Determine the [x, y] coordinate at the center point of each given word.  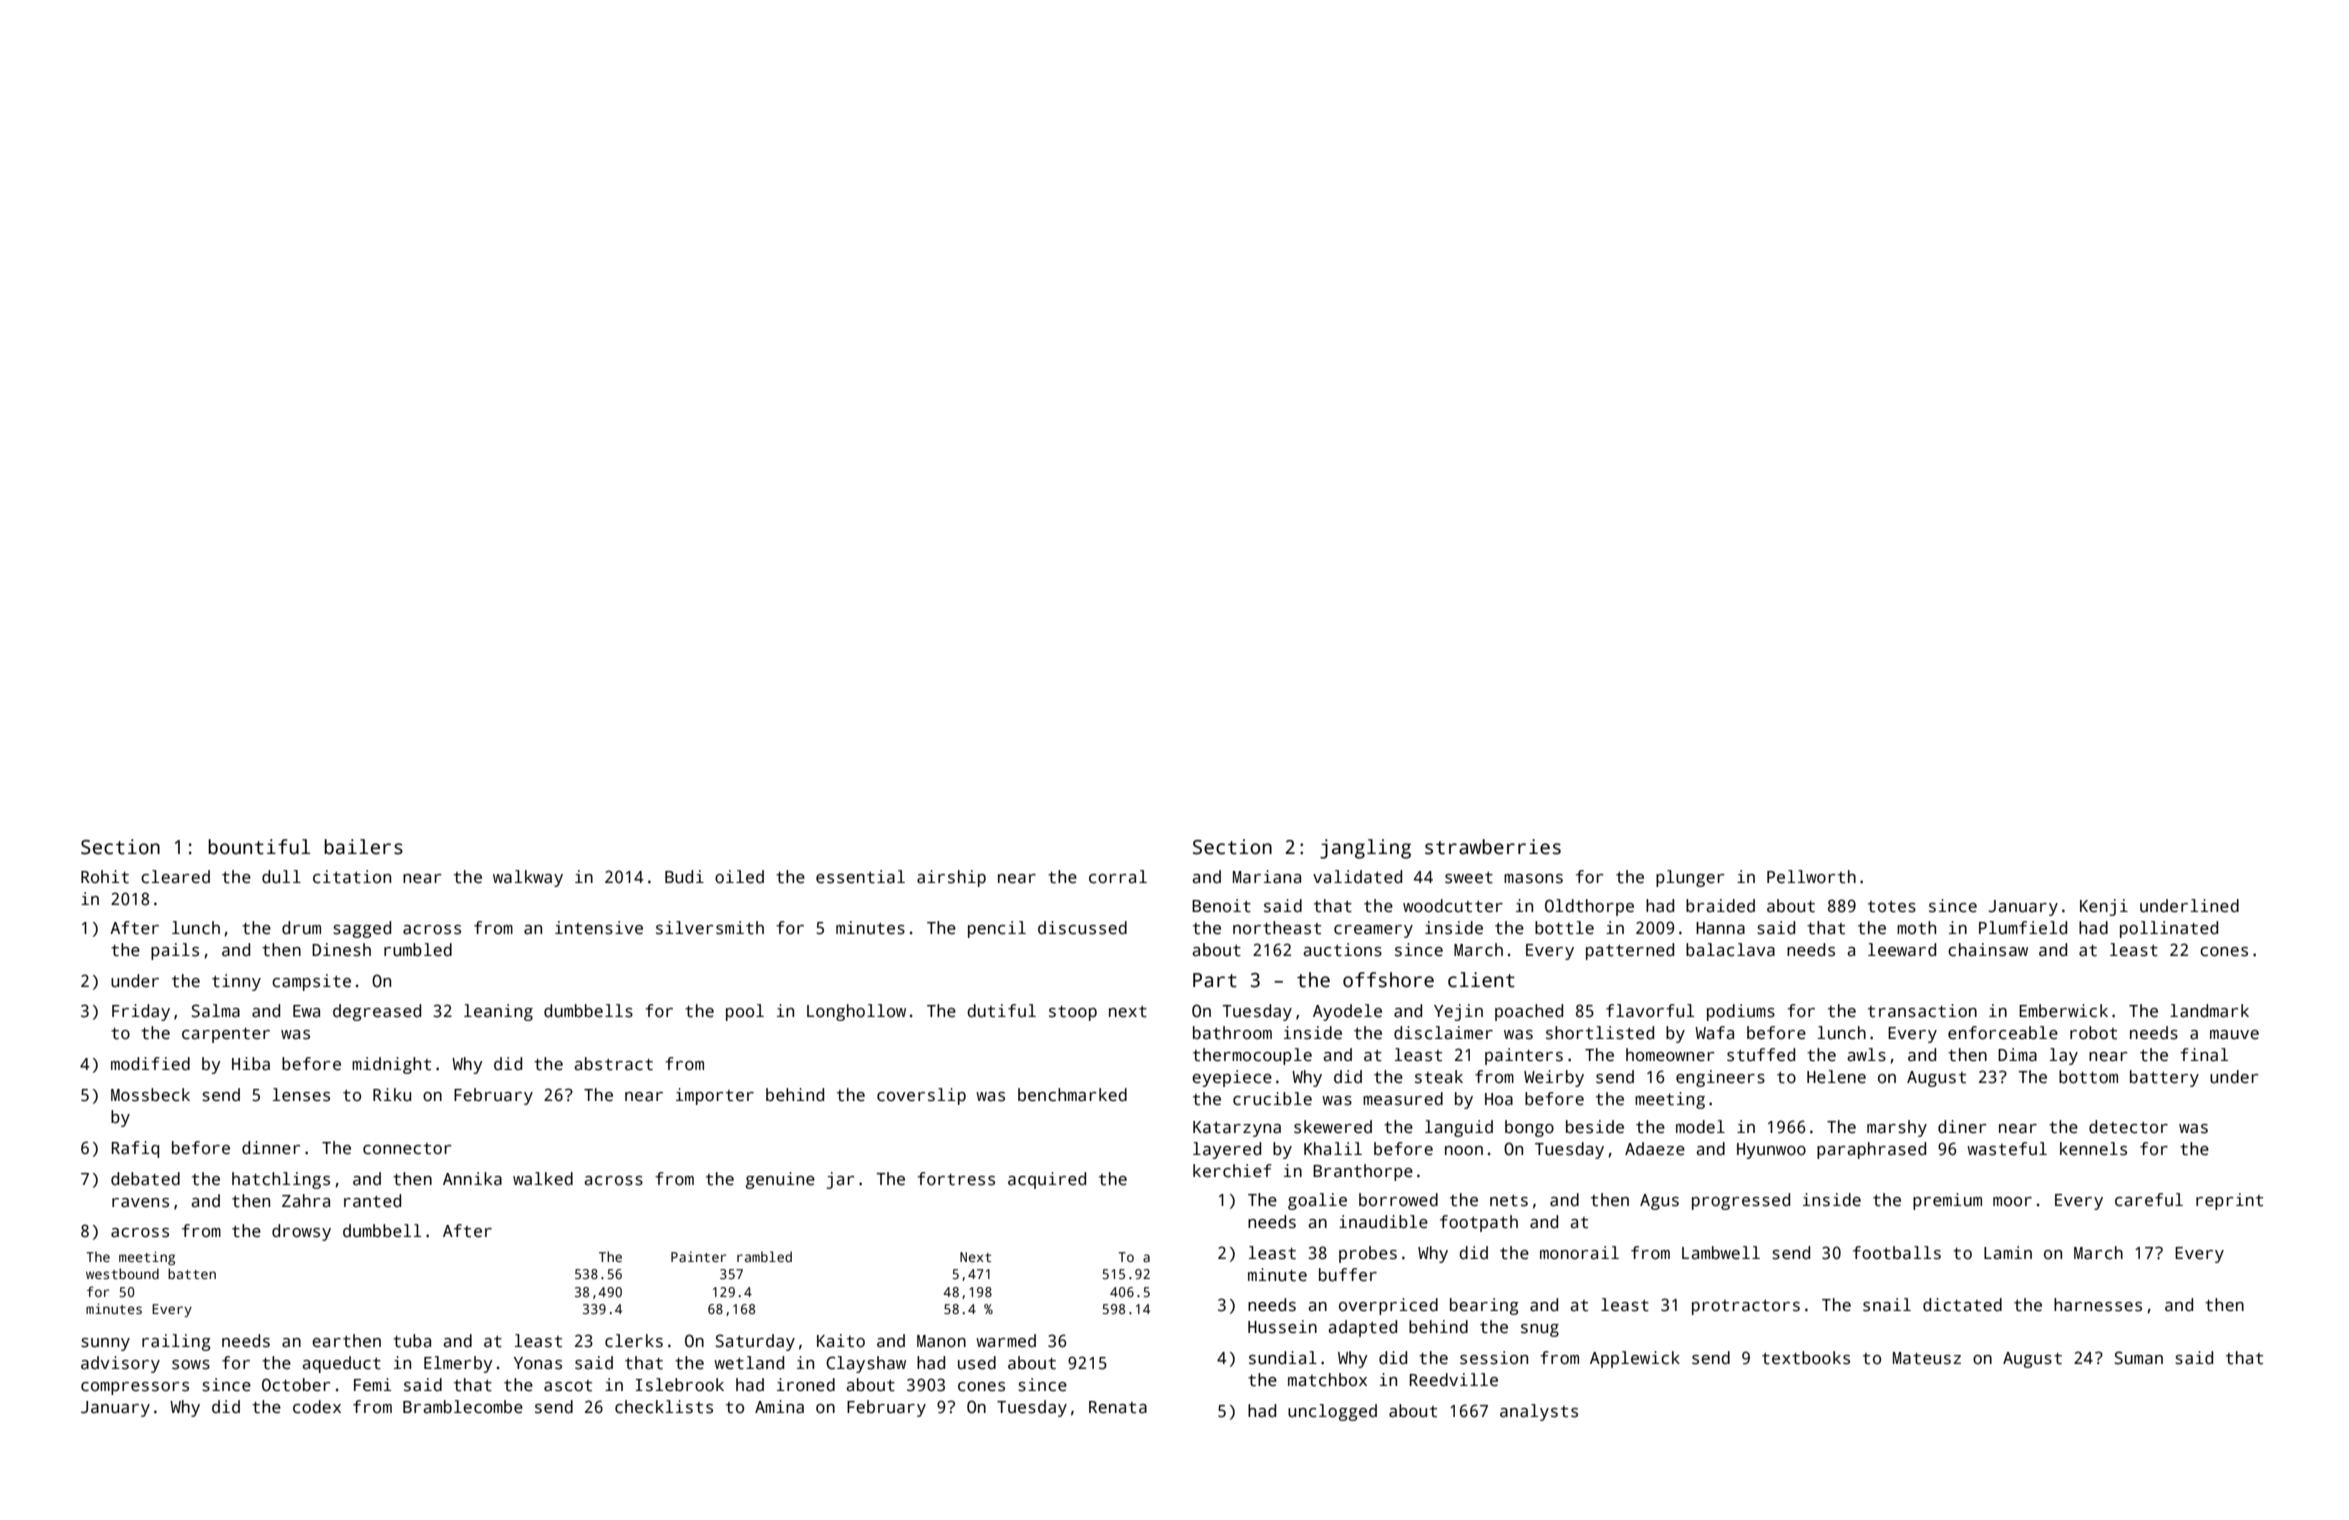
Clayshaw [866, 1364]
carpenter [226, 1035]
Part [1215, 980]
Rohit [105, 877]
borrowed [1398, 1200]
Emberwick [2063, 1011]
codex [317, 1407]
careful [2149, 1200]
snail [1887, 1305]
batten [192, 1273]
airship [951, 878]
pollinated [2169, 929]
